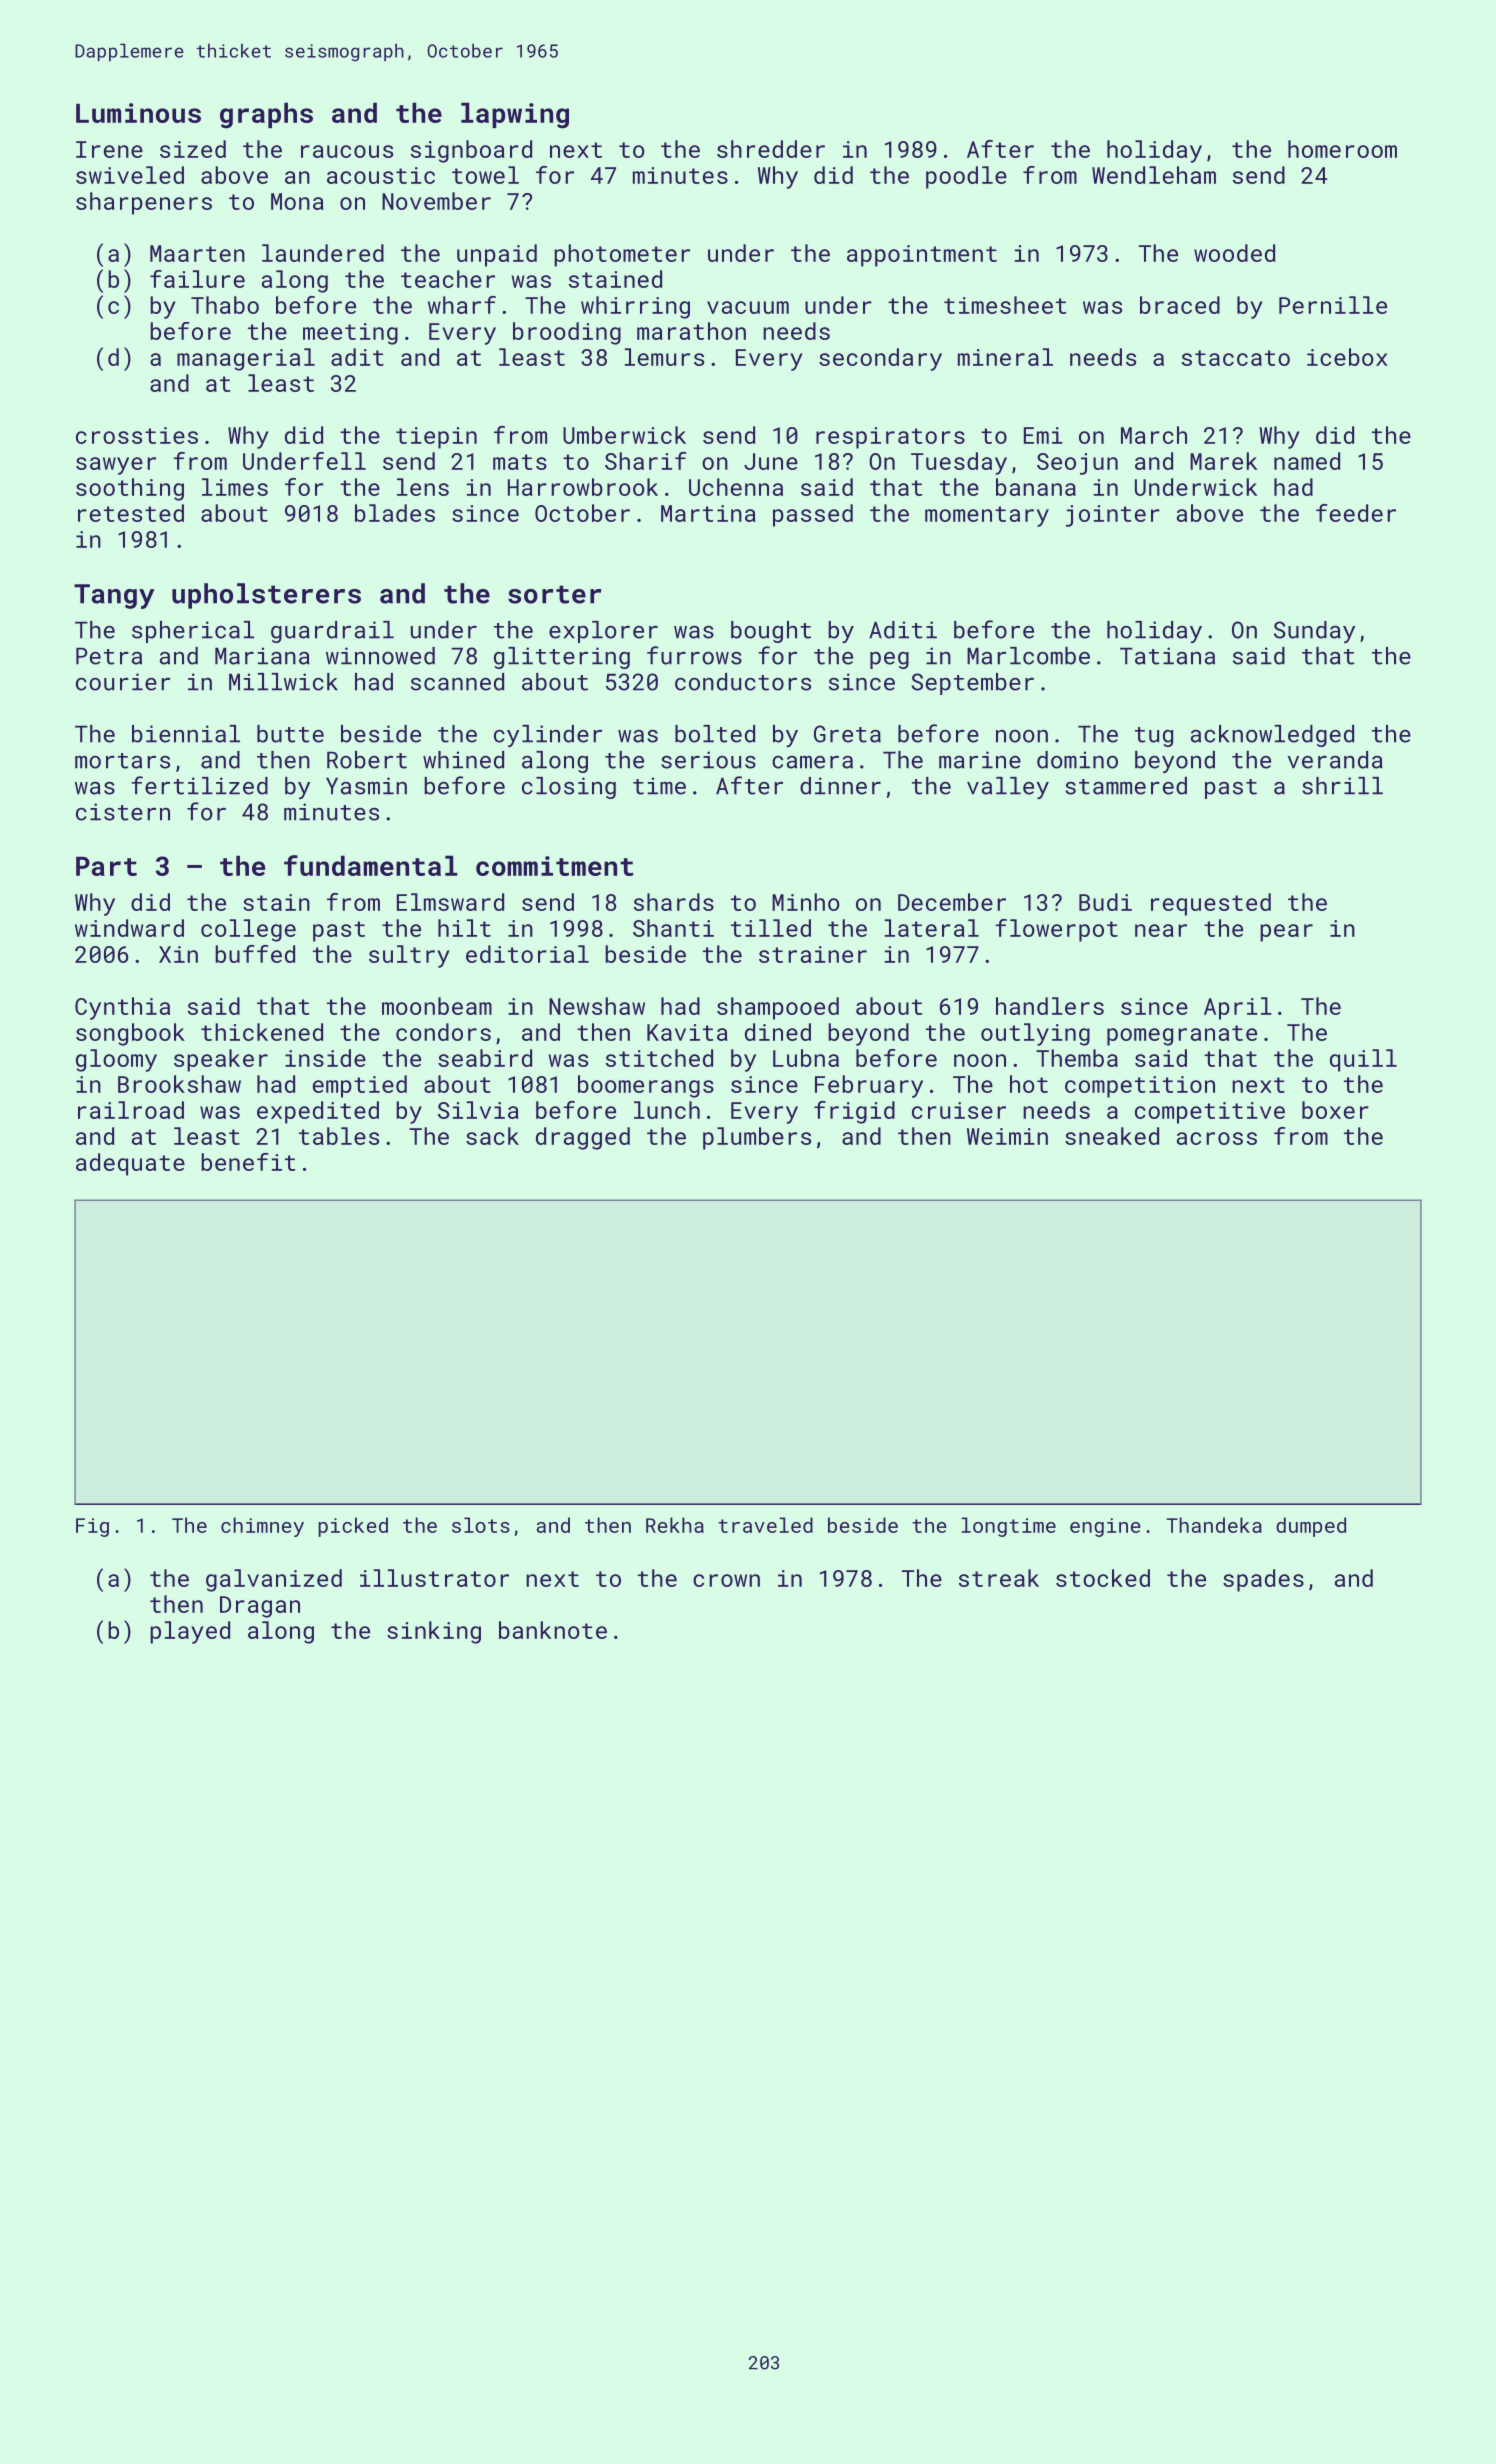 The height and width of the image is (2464, 1496). I want to click on Lubna, so click(806, 1058).
